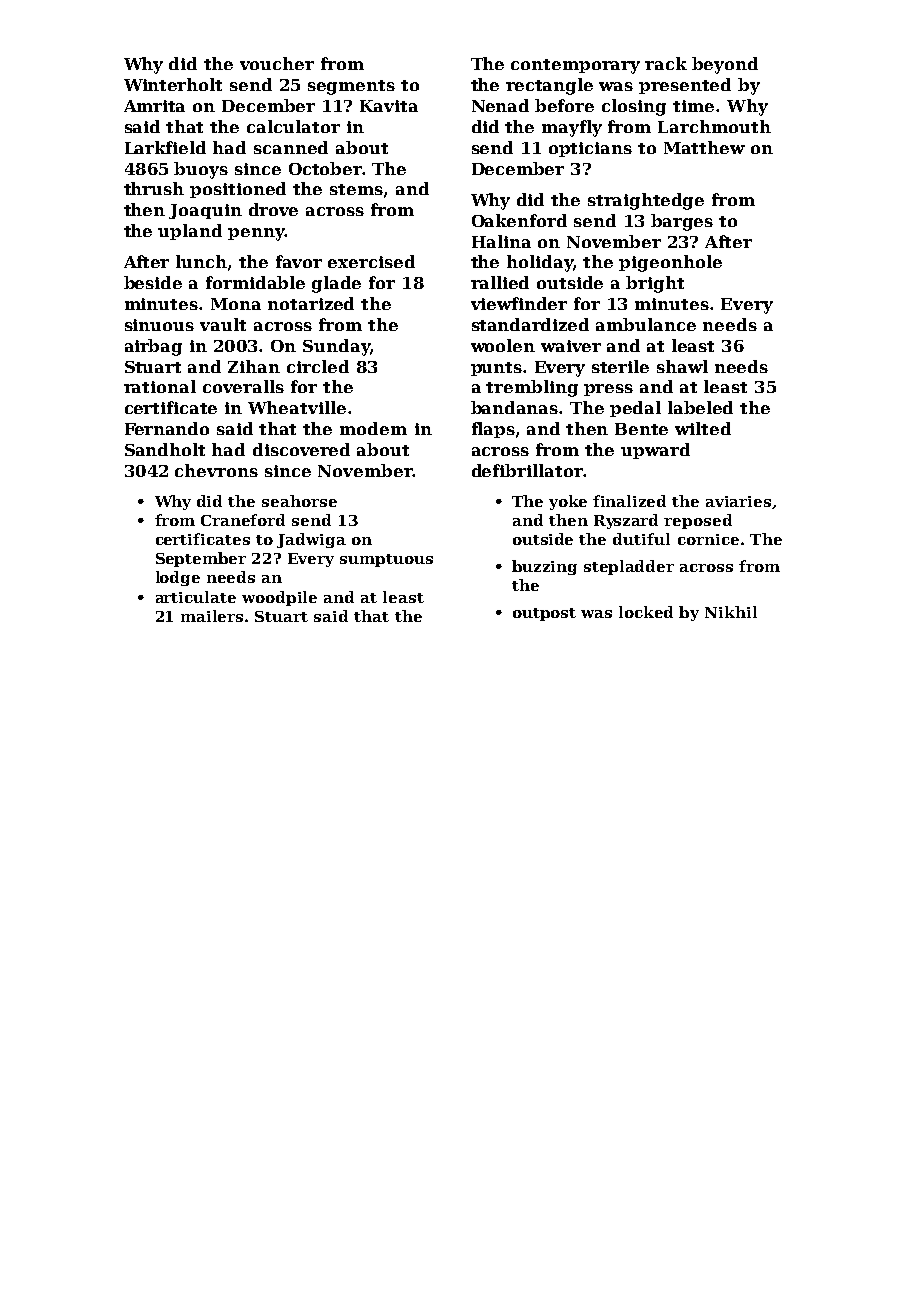 Image resolution: width=908 pixels, height=1316 pixels. What do you see at coordinates (700, 407) in the screenshot?
I see `labeled` at bounding box center [700, 407].
